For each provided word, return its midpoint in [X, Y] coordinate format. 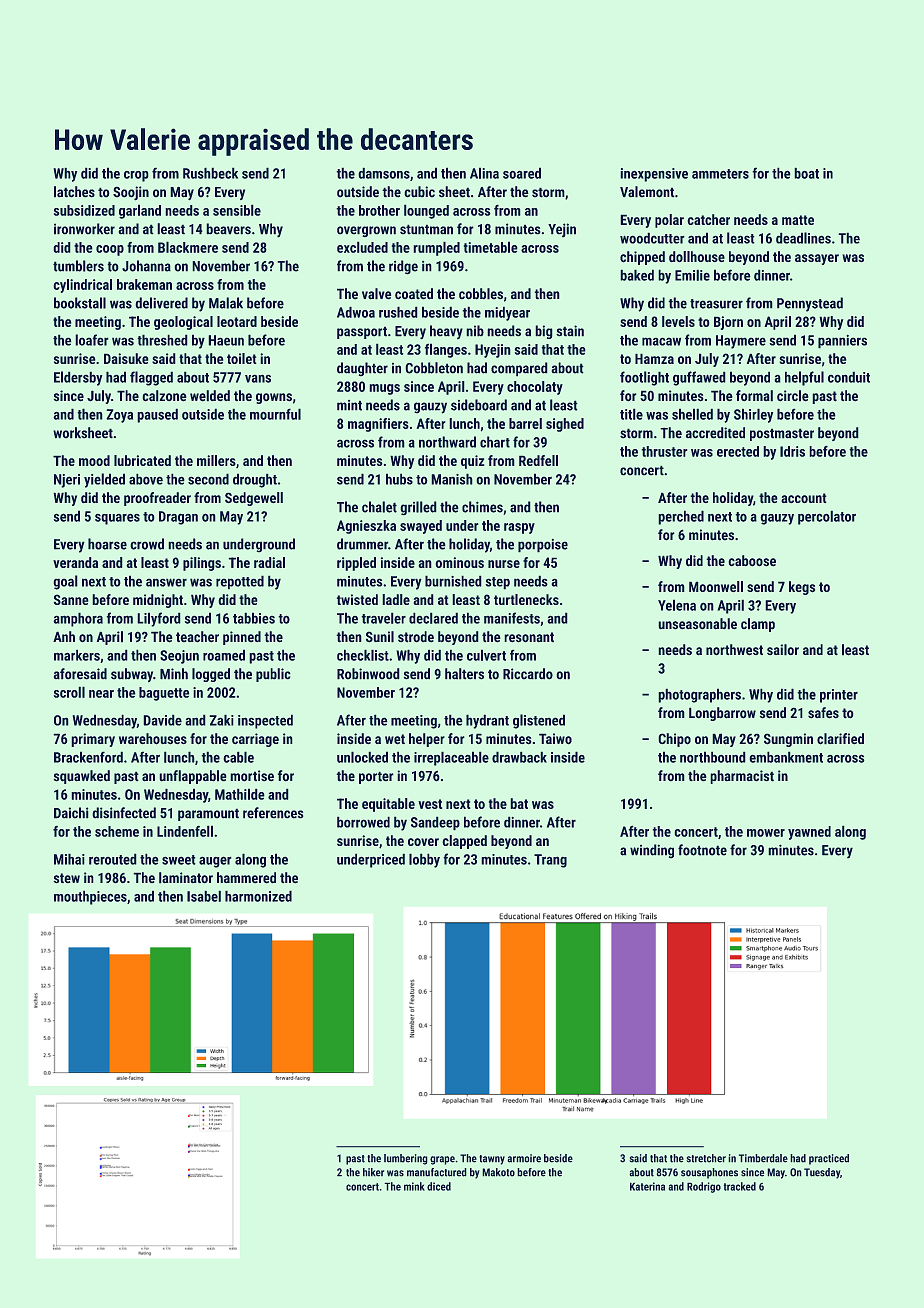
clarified [840, 739]
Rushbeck [210, 173]
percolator [827, 517]
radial [269, 562]
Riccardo [528, 674]
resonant [529, 637]
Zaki [221, 720]
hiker [373, 1172]
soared [522, 173]
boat [806, 173]
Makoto [498, 1172]
